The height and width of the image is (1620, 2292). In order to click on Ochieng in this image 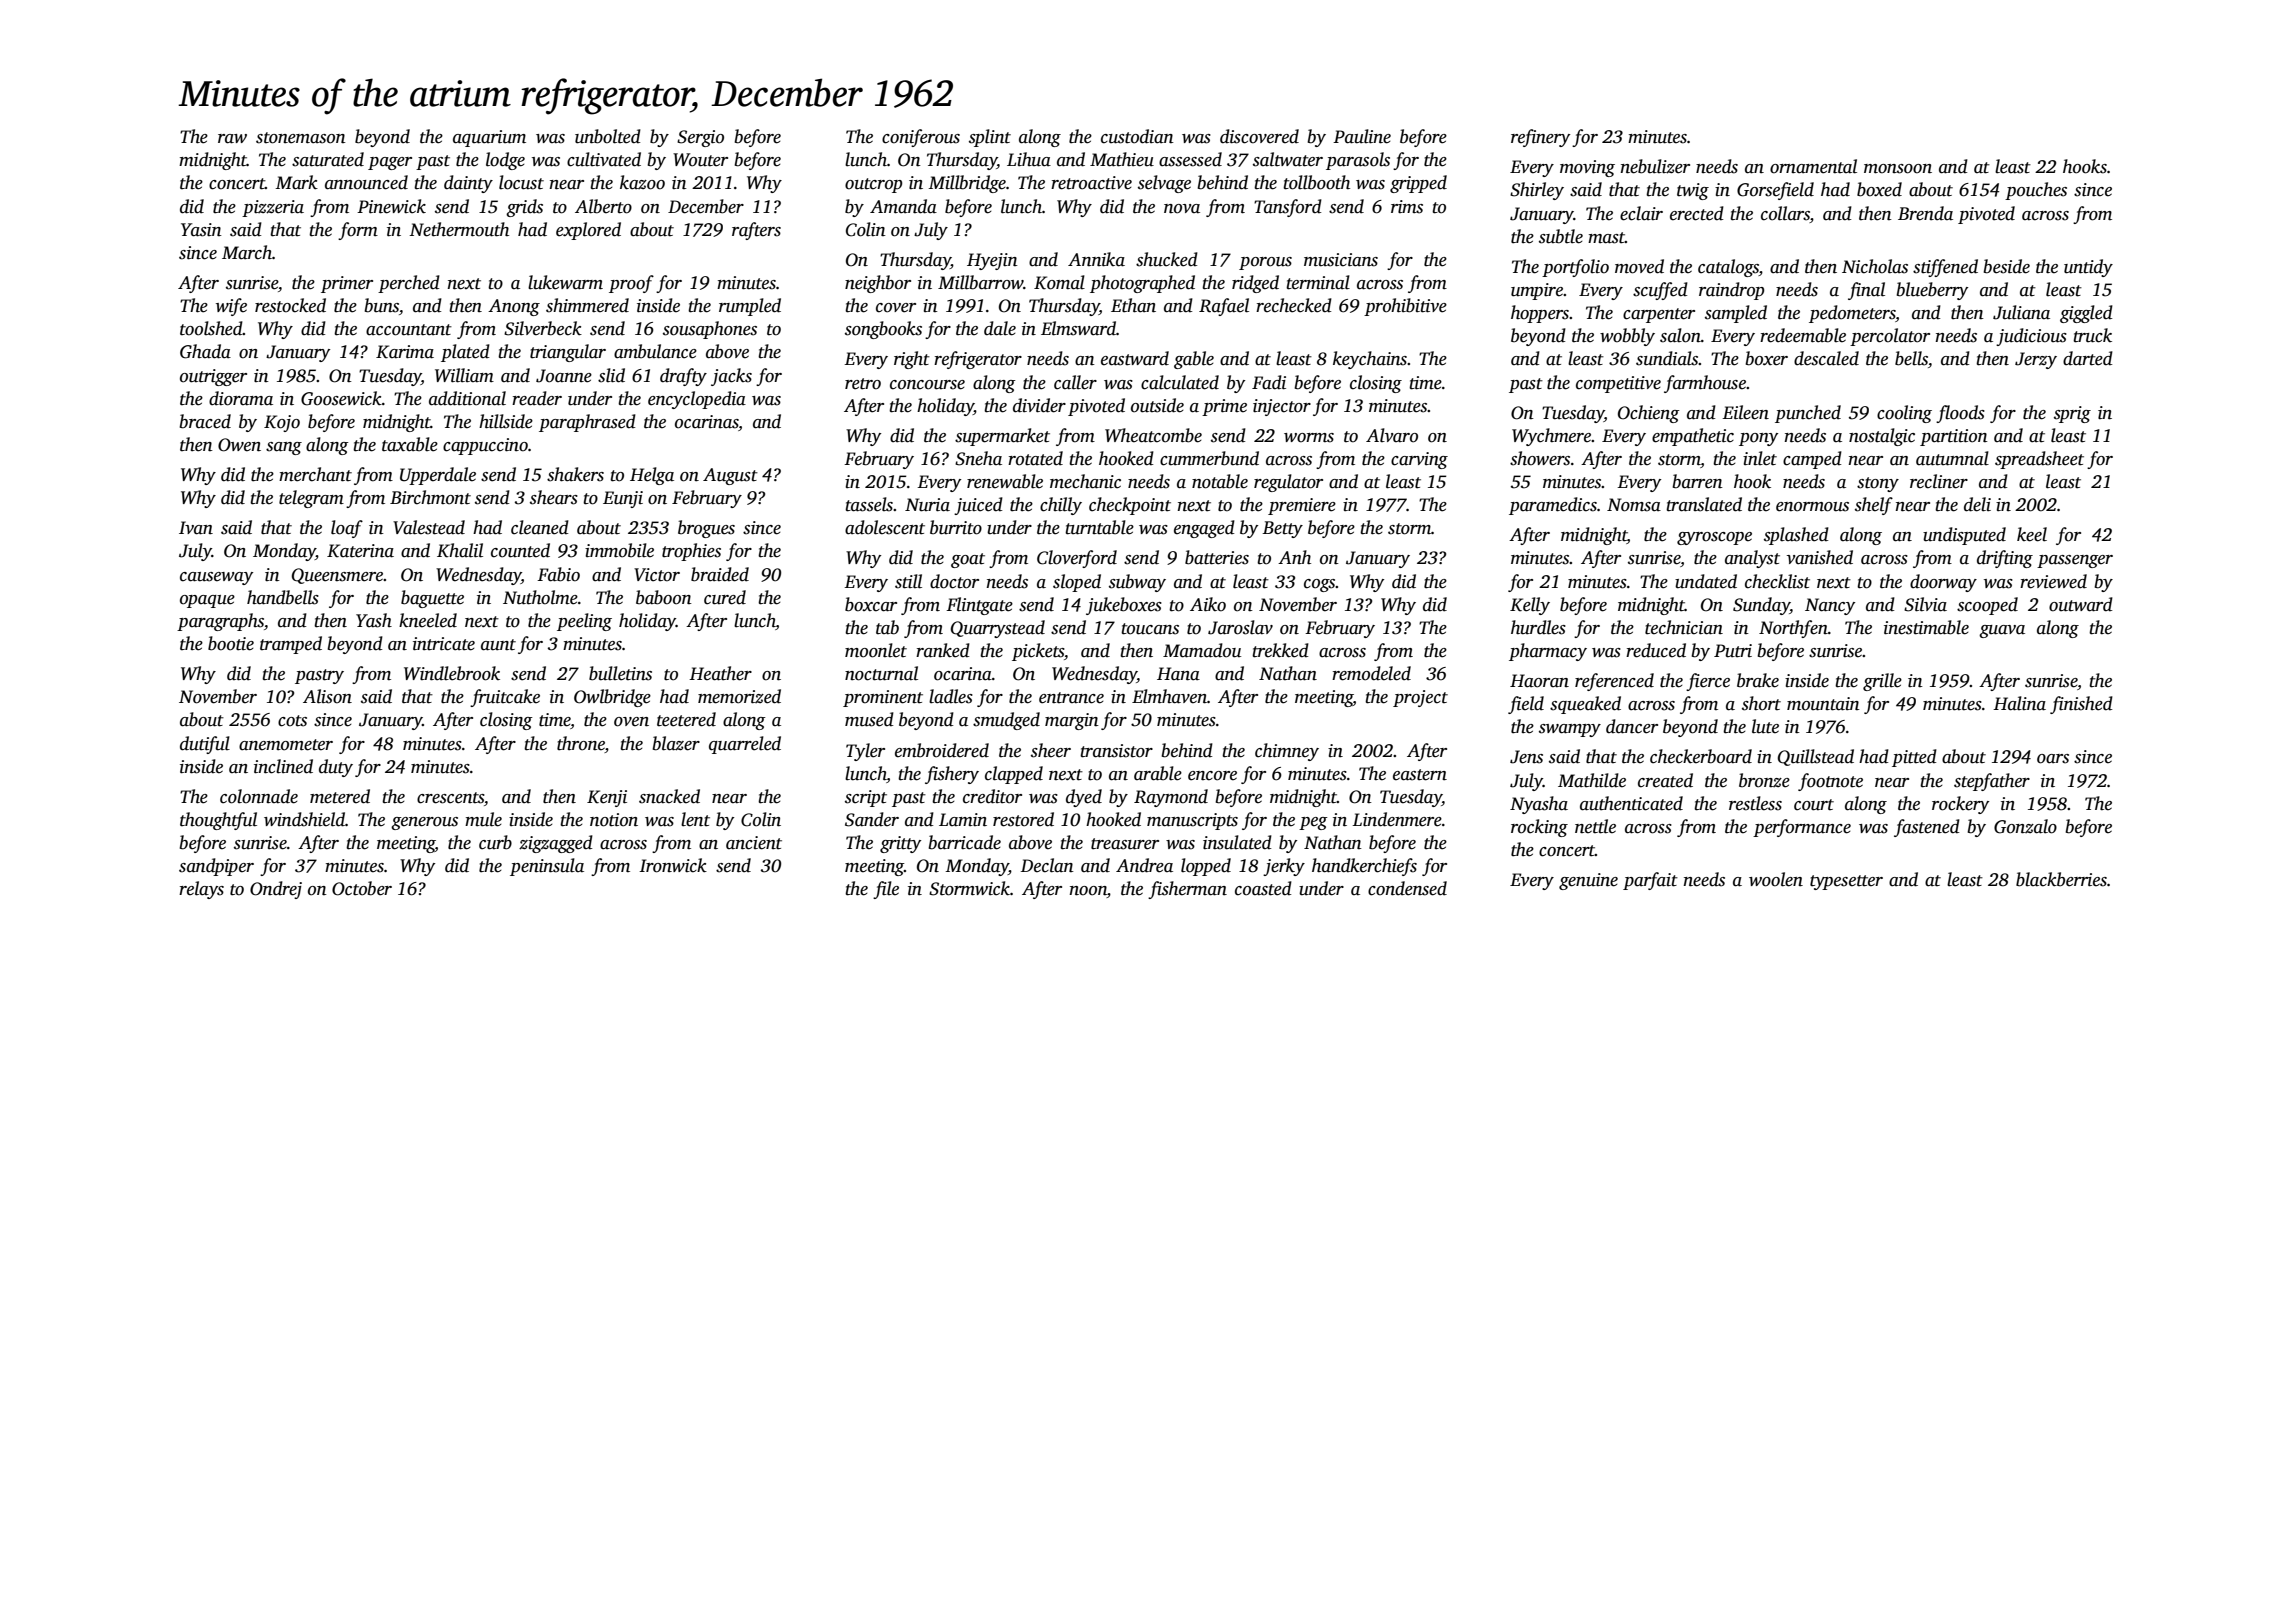, I will do `click(1649, 414)`.
